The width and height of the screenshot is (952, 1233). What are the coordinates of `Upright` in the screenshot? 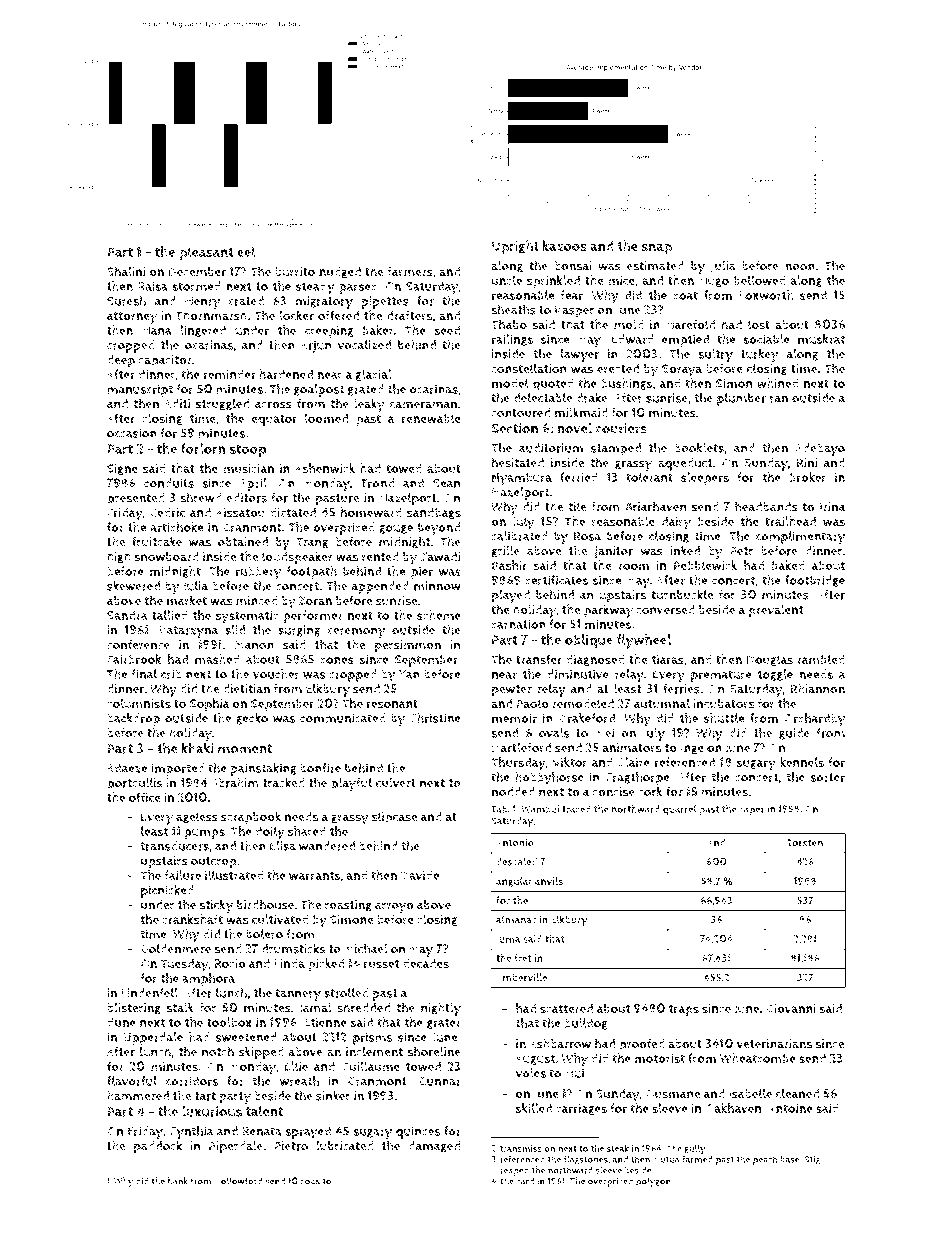 It's located at (515, 247).
